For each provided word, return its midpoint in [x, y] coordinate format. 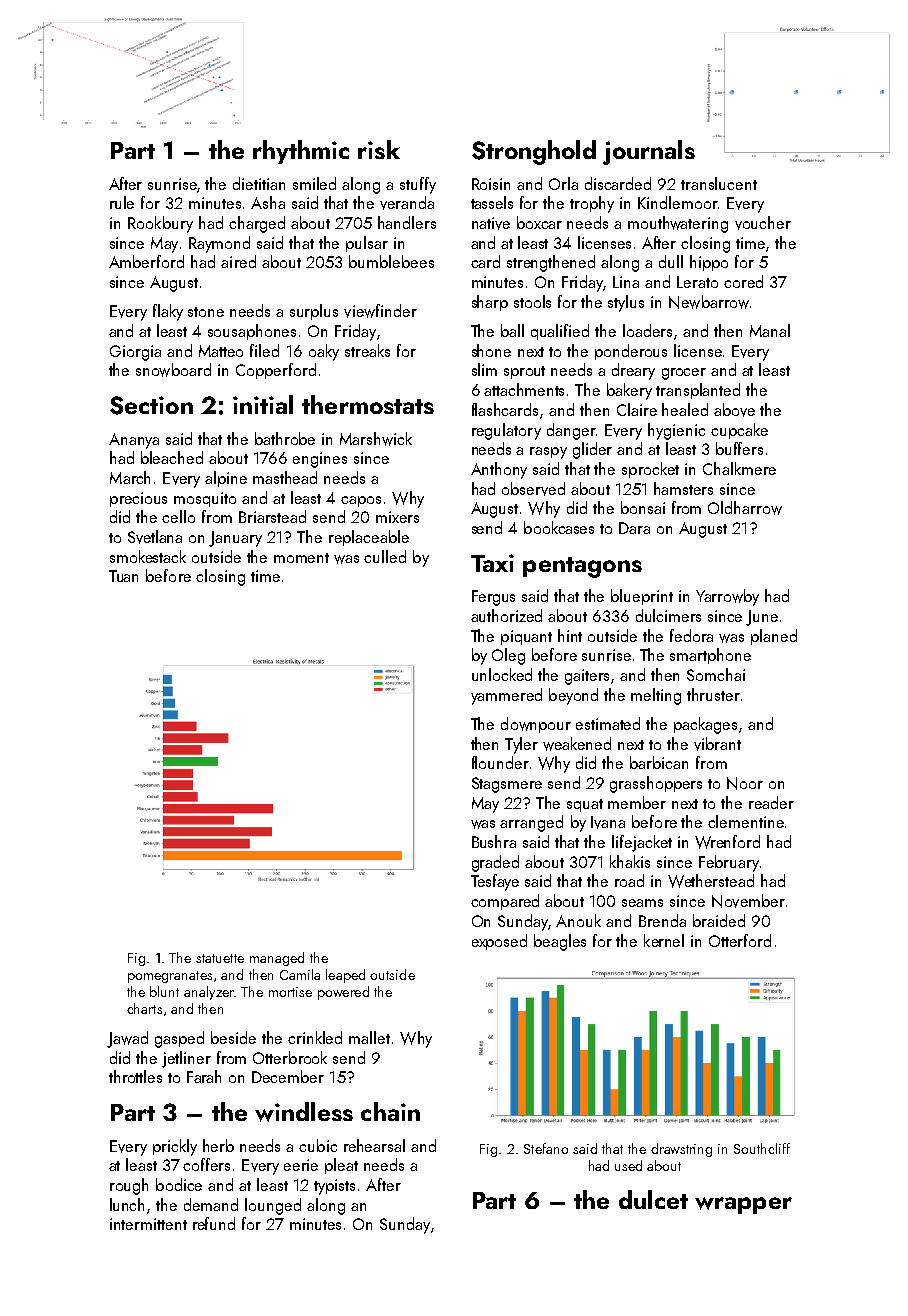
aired [238, 261]
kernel [664, 940]
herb [218, 1145]
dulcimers [668, 615]
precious [138, 499]
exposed [499, 942]
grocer [684, 374]
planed [774, 637]
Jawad [127, 1039]
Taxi [492, 563]
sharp [490, 303]
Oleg [508, 656]
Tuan [123, 576]
